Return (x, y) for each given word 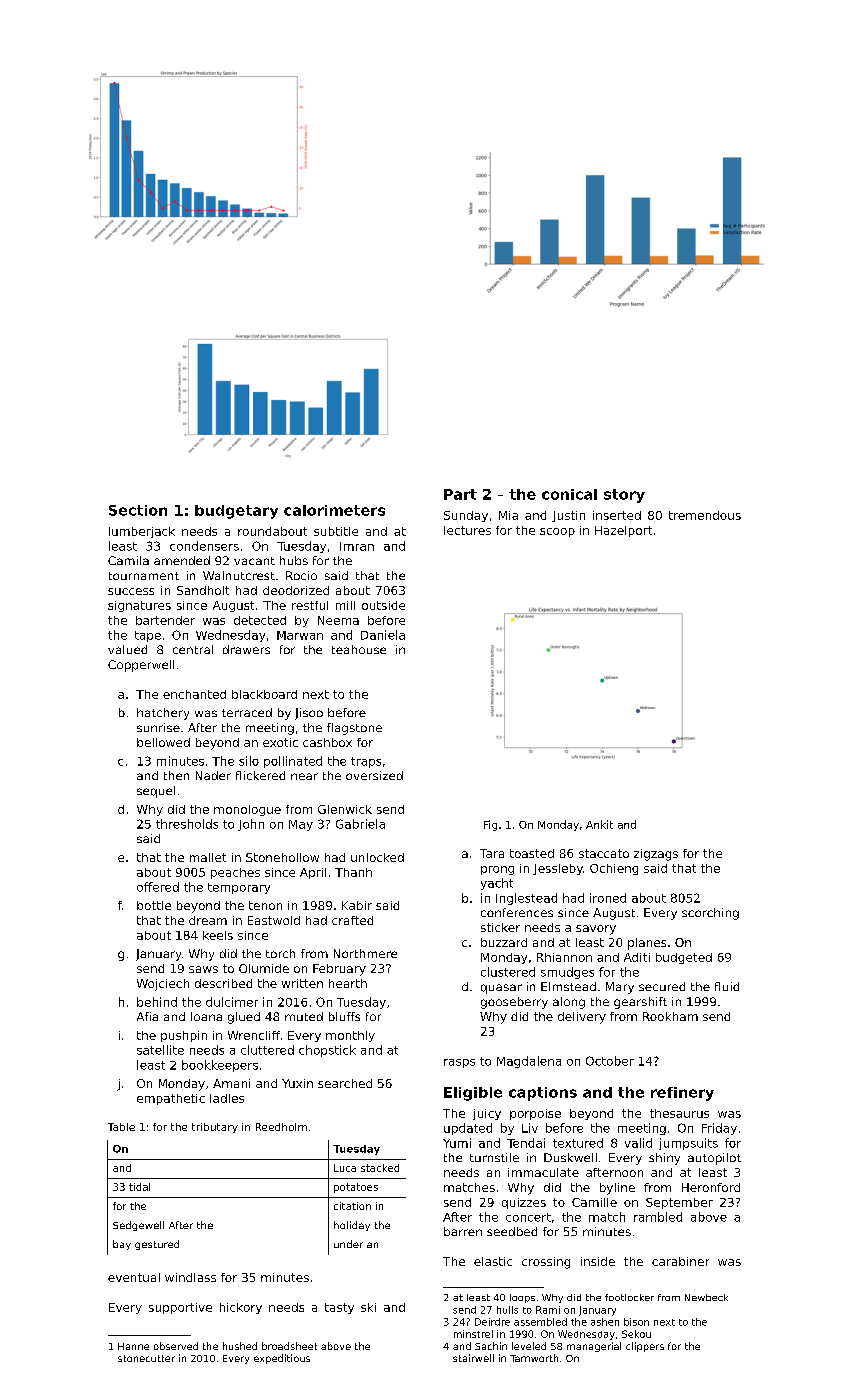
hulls (507, 1310)
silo (249, 761)
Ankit (599, 824)
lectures (467, 530)
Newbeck (706, 1297)
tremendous (705, 515)
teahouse (359, 649)
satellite (160, 1050)
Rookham (670, 1016)
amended (182, 560)
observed (176, 1346)
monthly (350, 1036)
